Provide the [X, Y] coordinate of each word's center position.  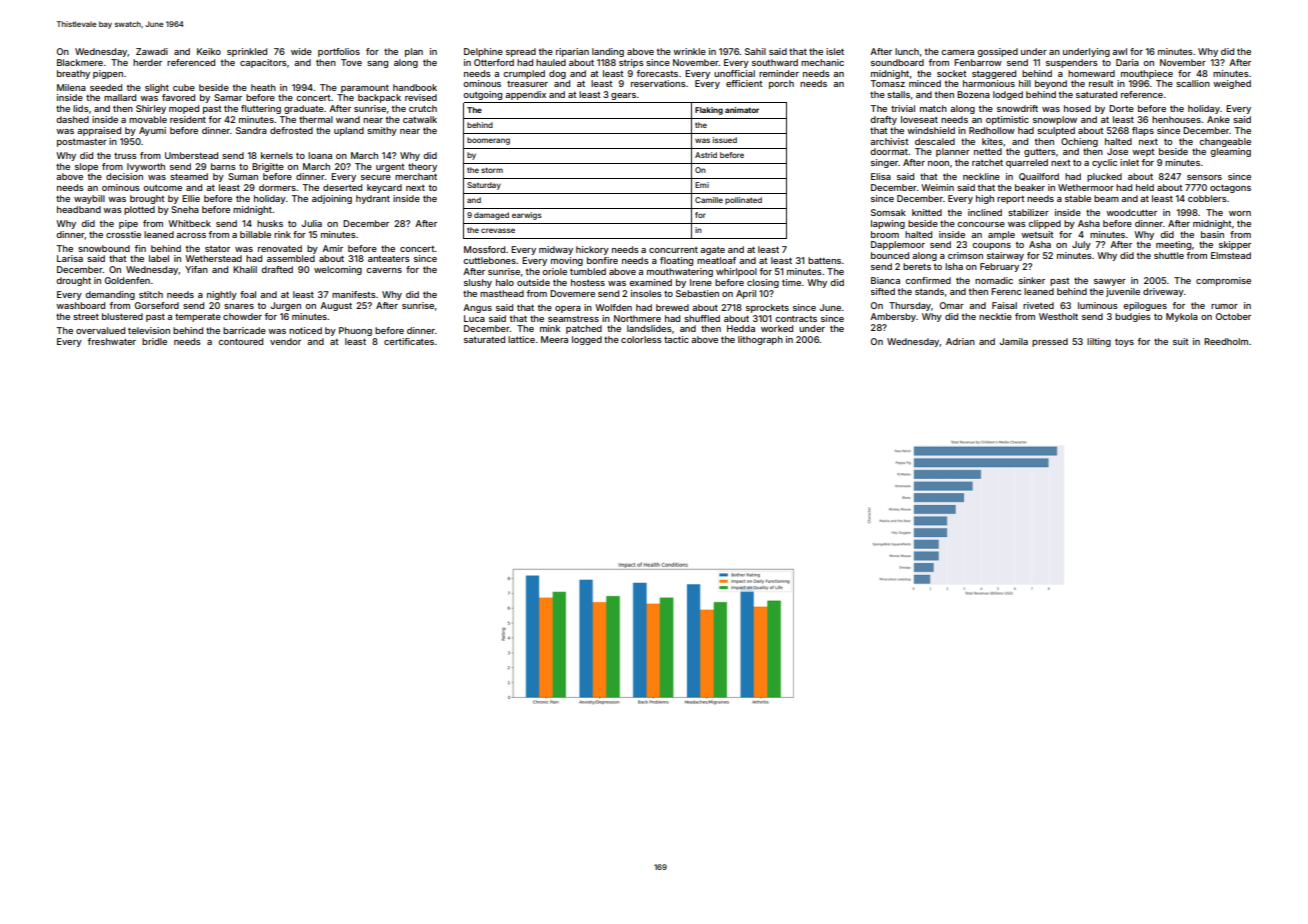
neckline [981, 176]
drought [73, 281]
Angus [477, 308]
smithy [382, 131]
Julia [311, 223]
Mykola [1182, 317]
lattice [521, 339]
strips [631, 63]
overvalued [100, 330]
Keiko [209, 51]
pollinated [743, 201]
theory [422, 167]
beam [1106, 198]
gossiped [997, 52]
